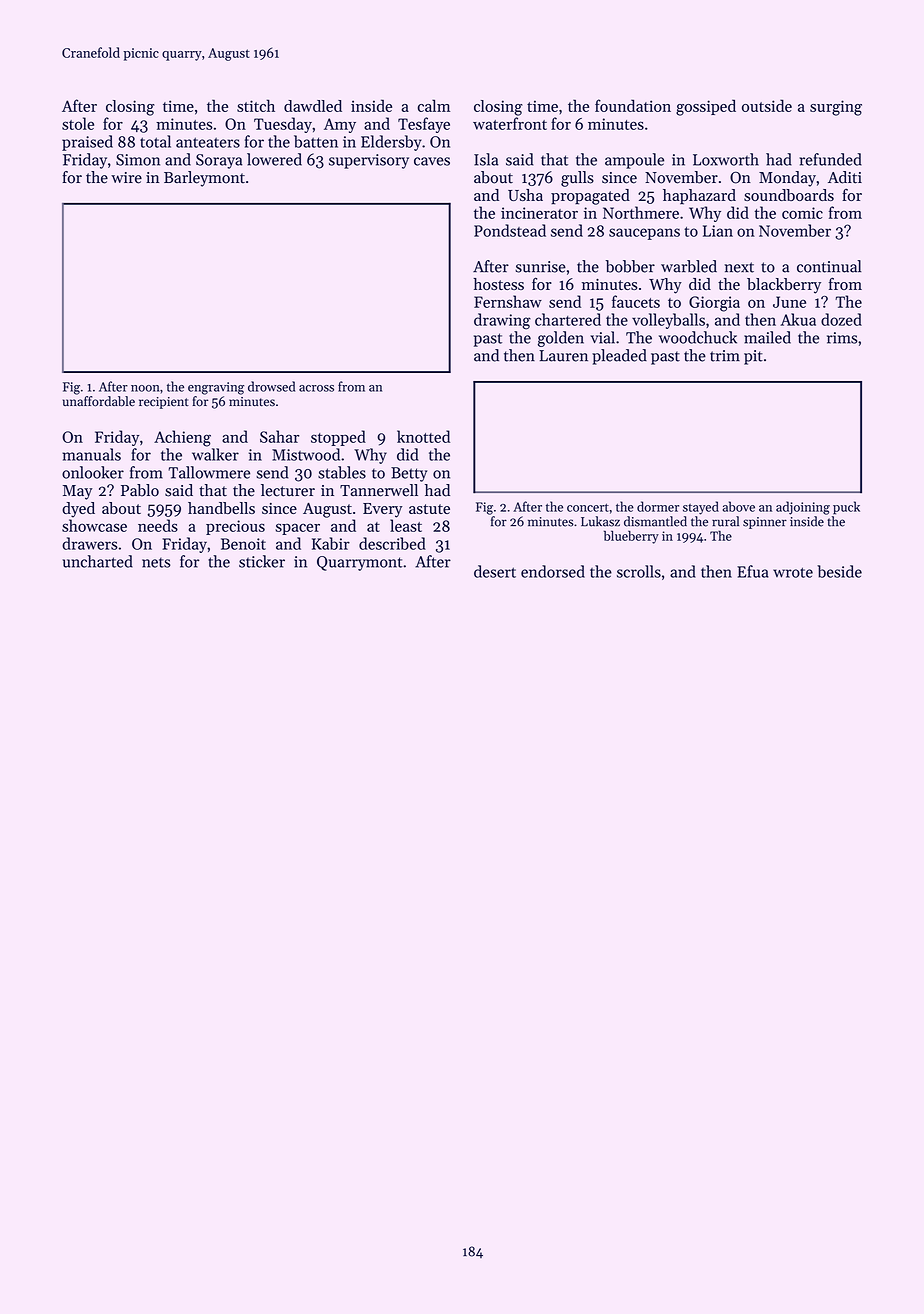  I want to click on surging, so click(836, 108).
